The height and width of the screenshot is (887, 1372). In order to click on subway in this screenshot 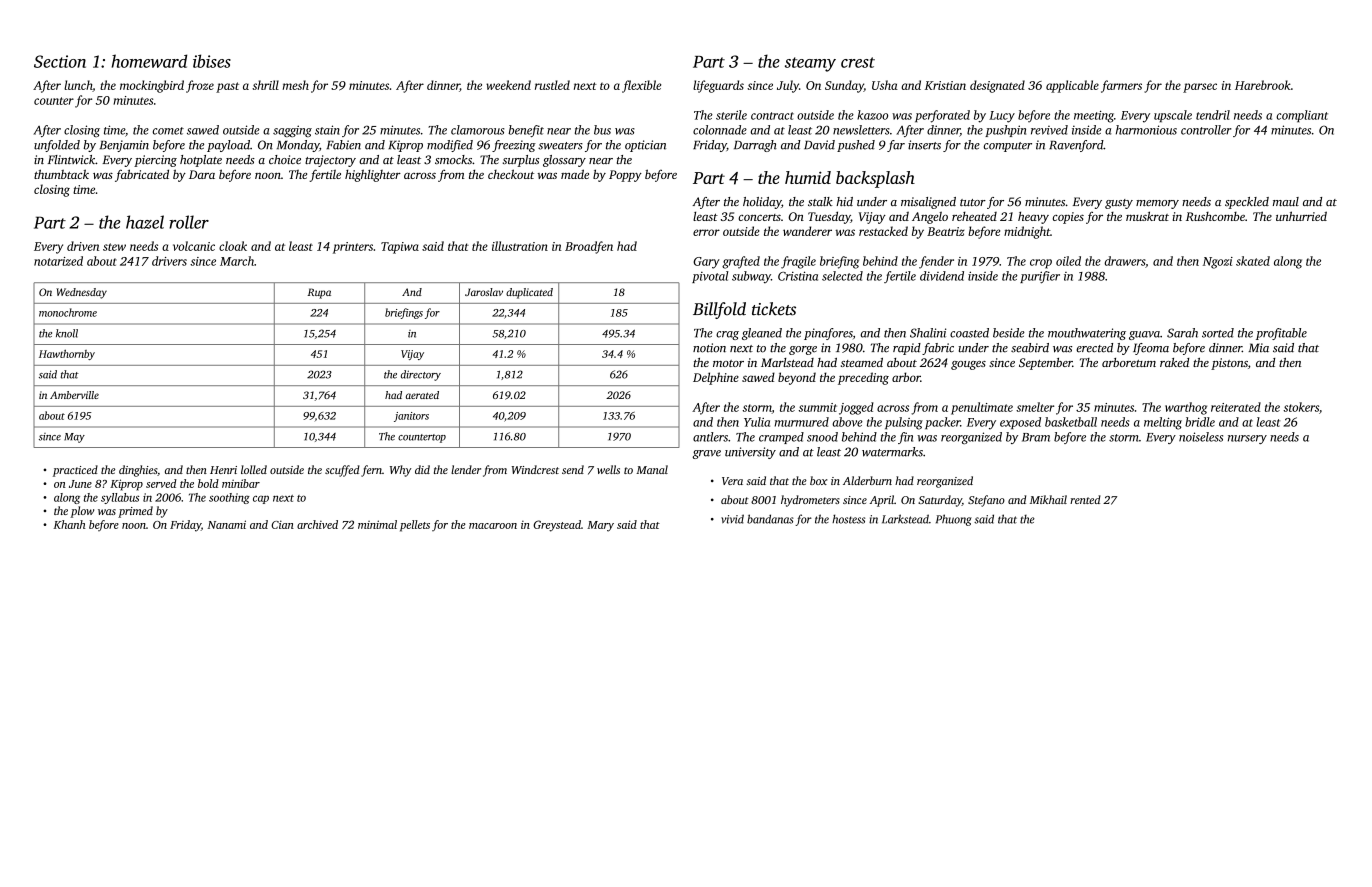, I will do `click(751, 277)`.
